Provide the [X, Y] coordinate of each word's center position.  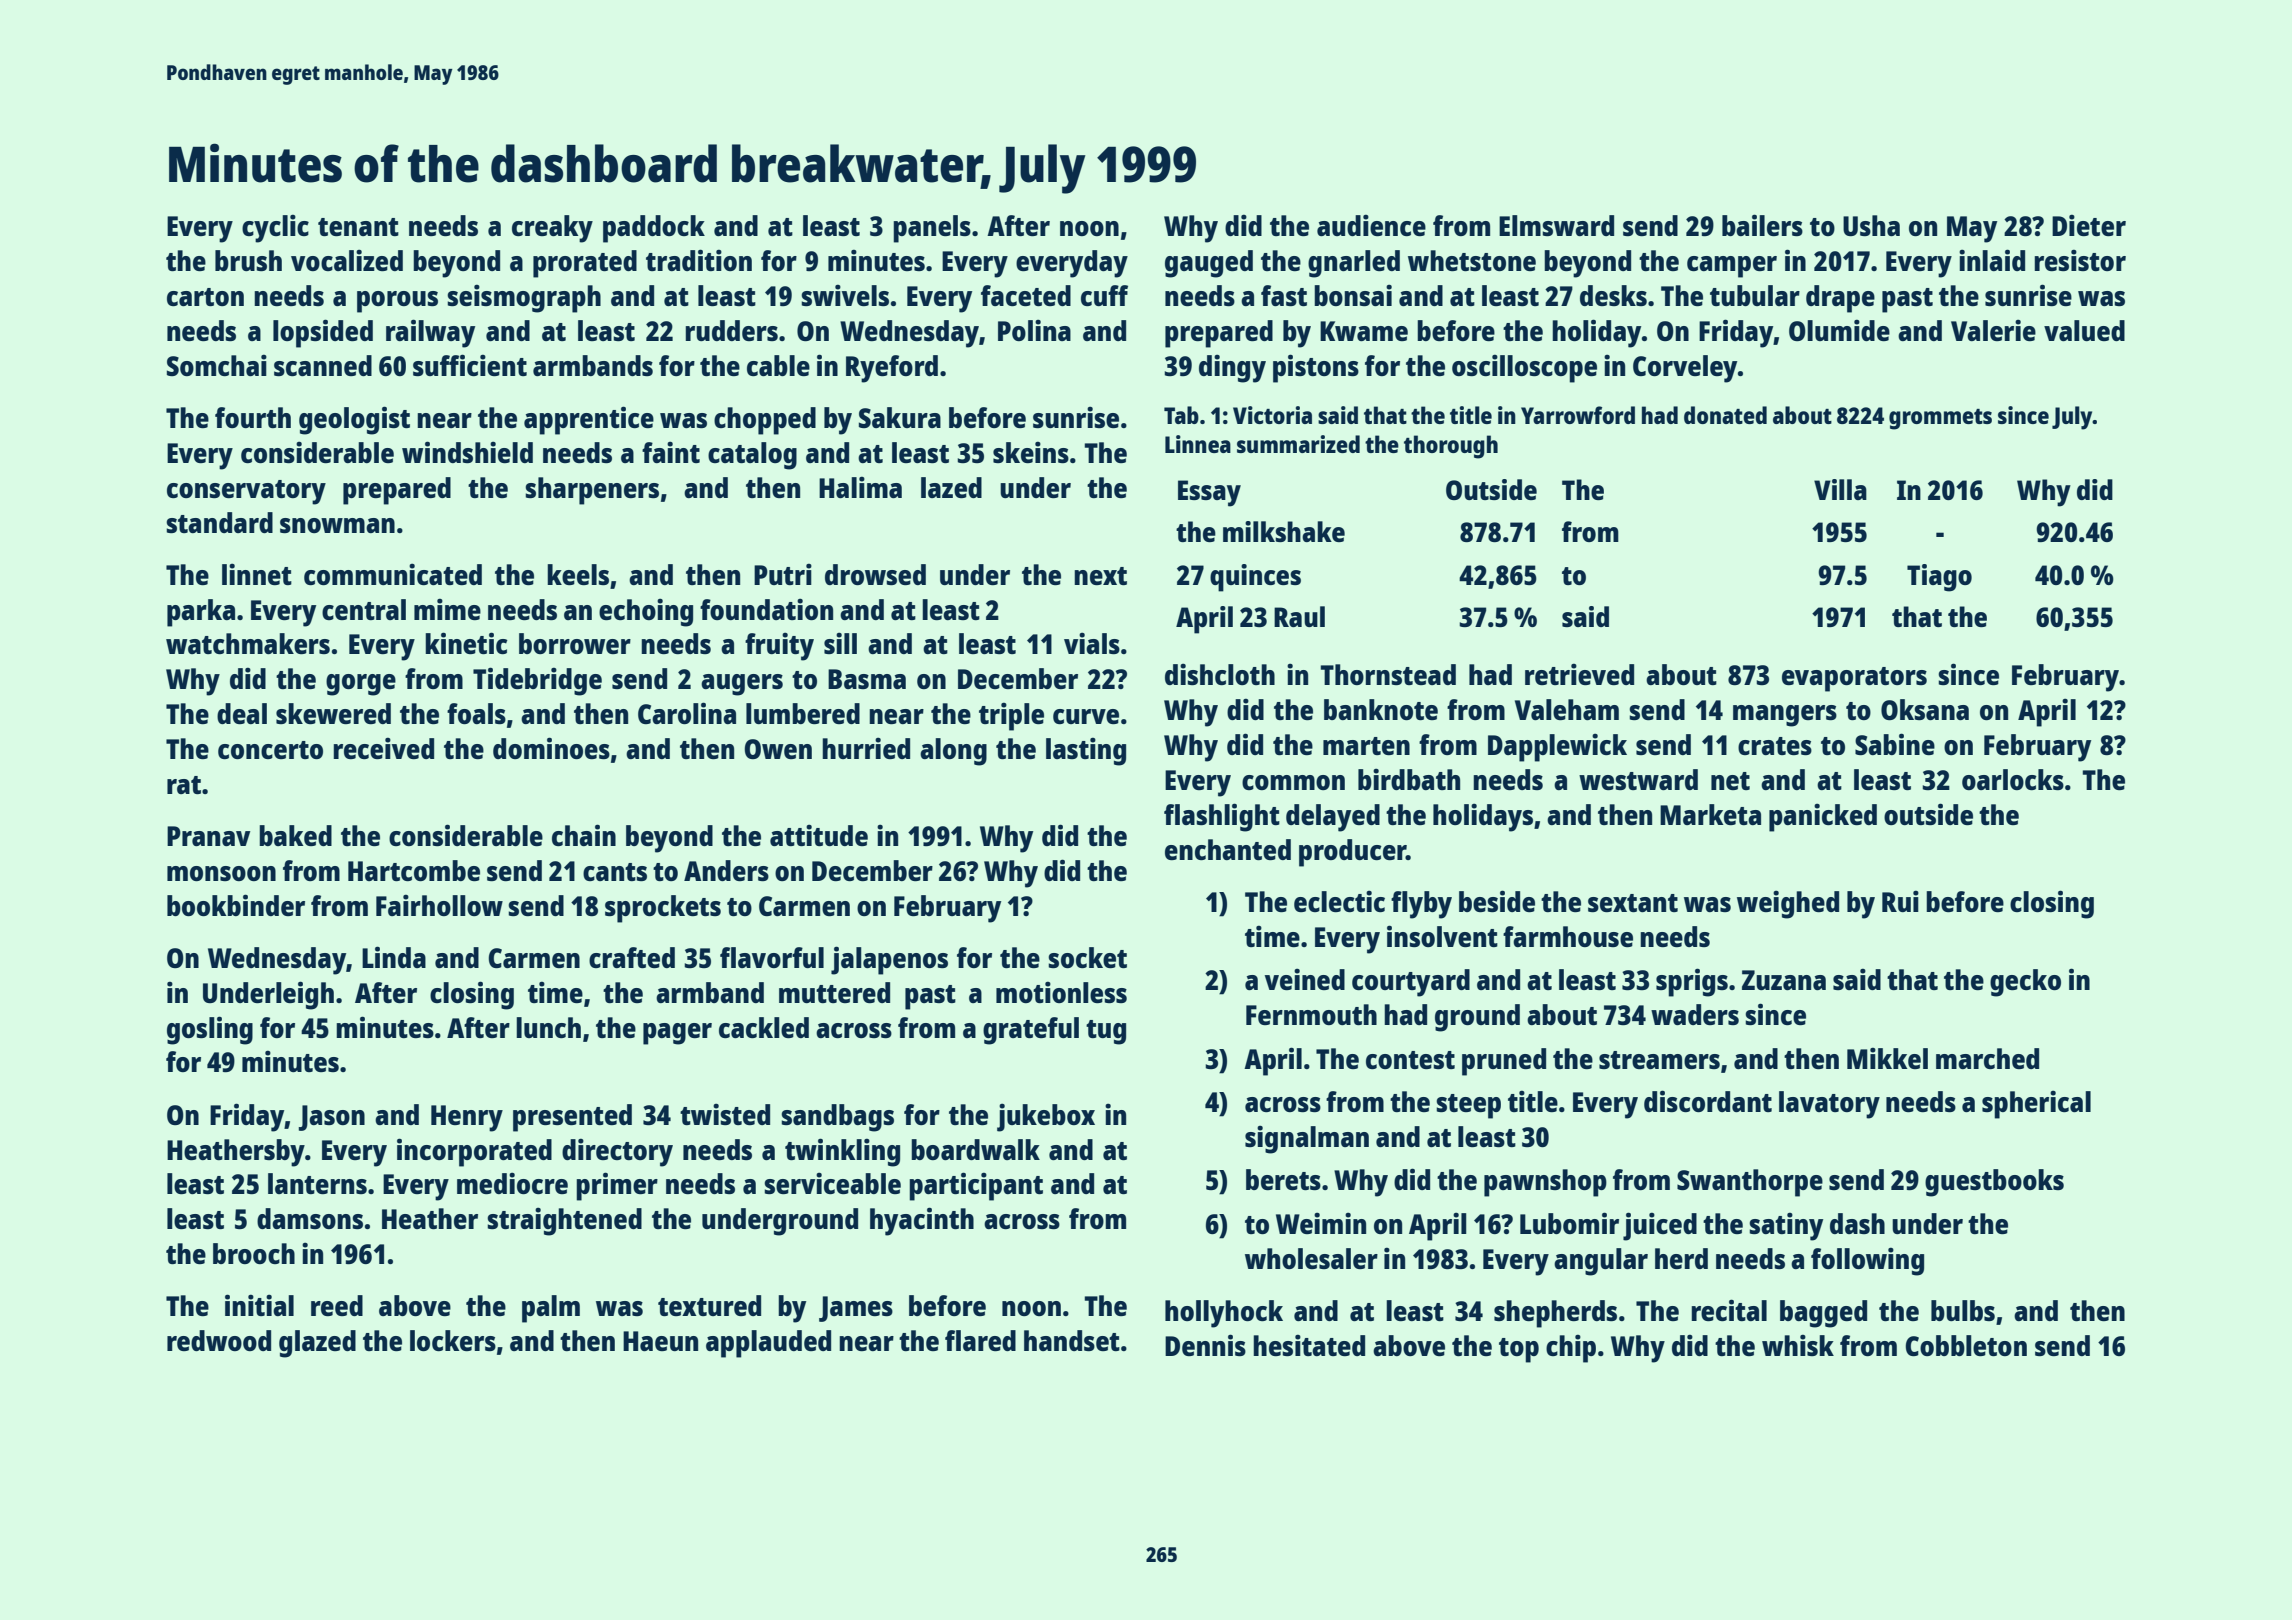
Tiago [1939, 578]
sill [840, 643]
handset [1072, 1340]
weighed [1788, 904]
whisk [1798, 1345]
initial [259, 1305]
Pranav [208, 836]
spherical [2036, 1104]
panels [932, 229]
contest [1410, 1060]
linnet [257, 574]
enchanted [1228, 849]
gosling [210, 1030]
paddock [654, 229]
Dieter [2089, 225]
